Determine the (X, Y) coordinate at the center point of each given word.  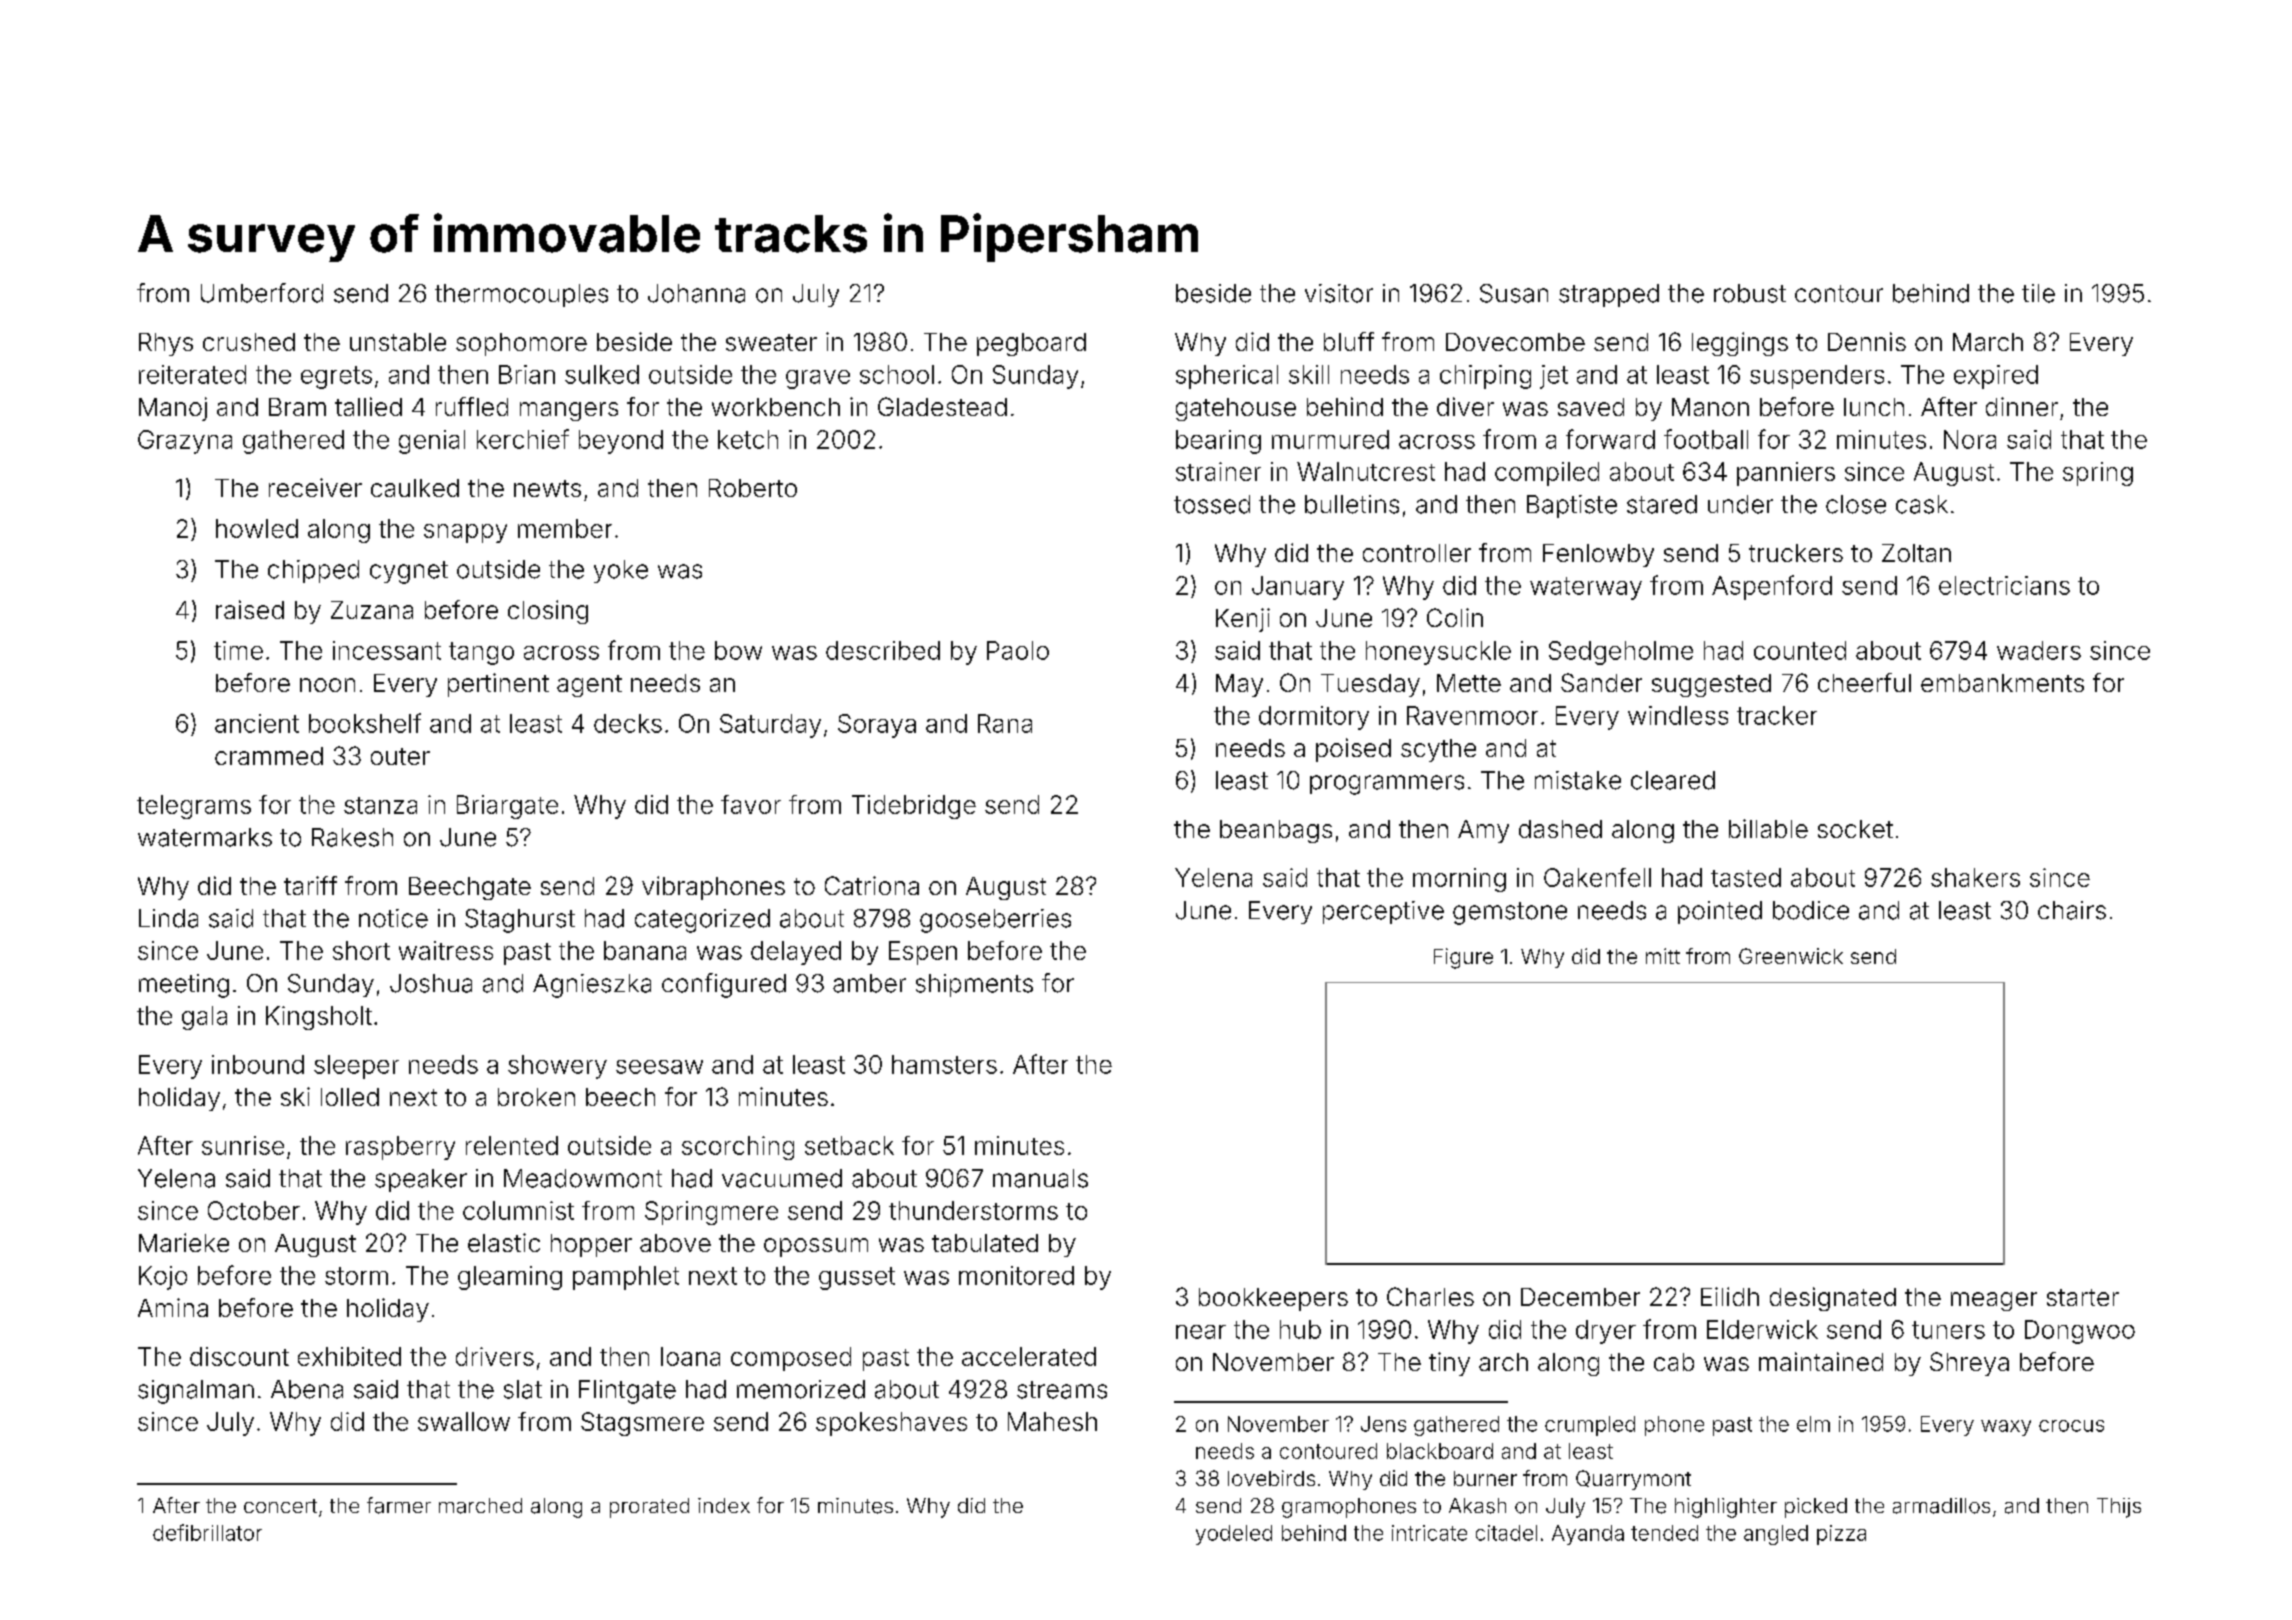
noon (327, 685)
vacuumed (782, 1178)
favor (751, 804)
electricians (2004, 585)
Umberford (262, 293)
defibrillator (207, 1532)
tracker (1777, 715)
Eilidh (1730, 1296)
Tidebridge (914, 807)
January (1298, 588)
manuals (1040, 1178)
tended (1664, 1533)
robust (1750, 293)
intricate (1429, 1533)
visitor (1339, 293)
